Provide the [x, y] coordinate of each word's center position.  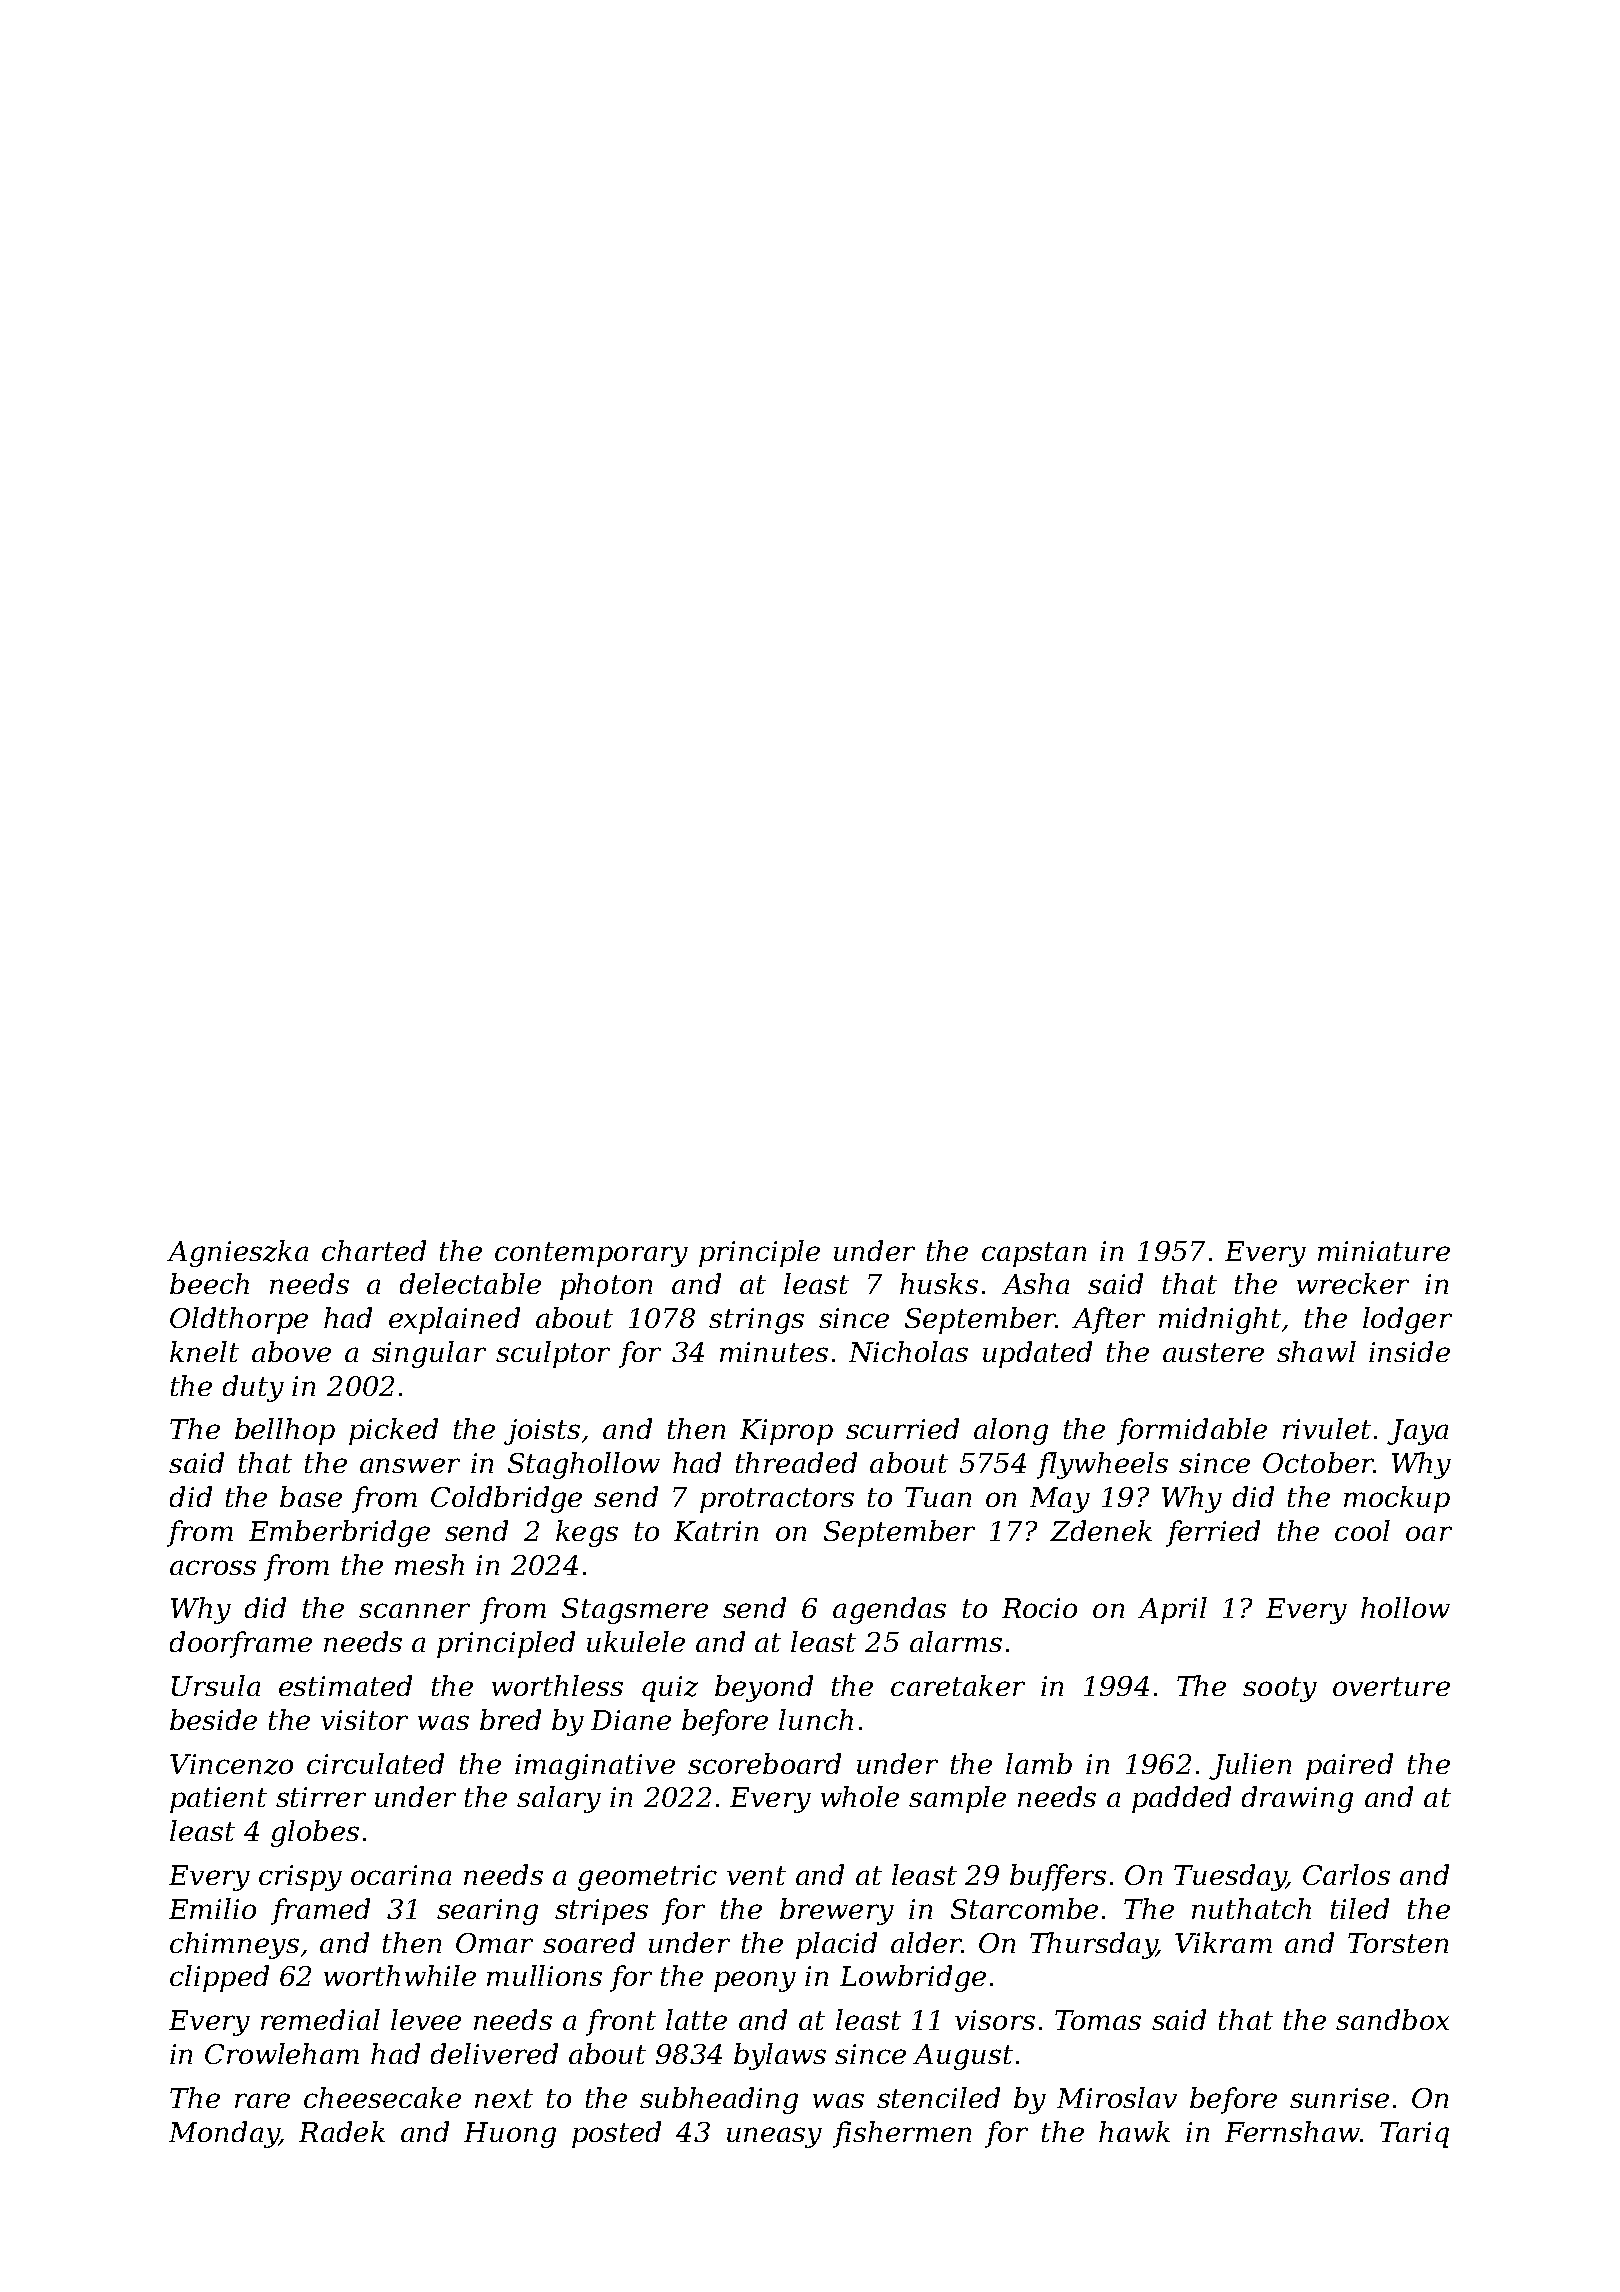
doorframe [241, 1644]
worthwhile [400, 1975]
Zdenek [1101, 1530]
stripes [601, 1912]
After [1108, 1320]
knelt [204, 1351]
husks [939, 1283]
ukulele [636, 1641]
